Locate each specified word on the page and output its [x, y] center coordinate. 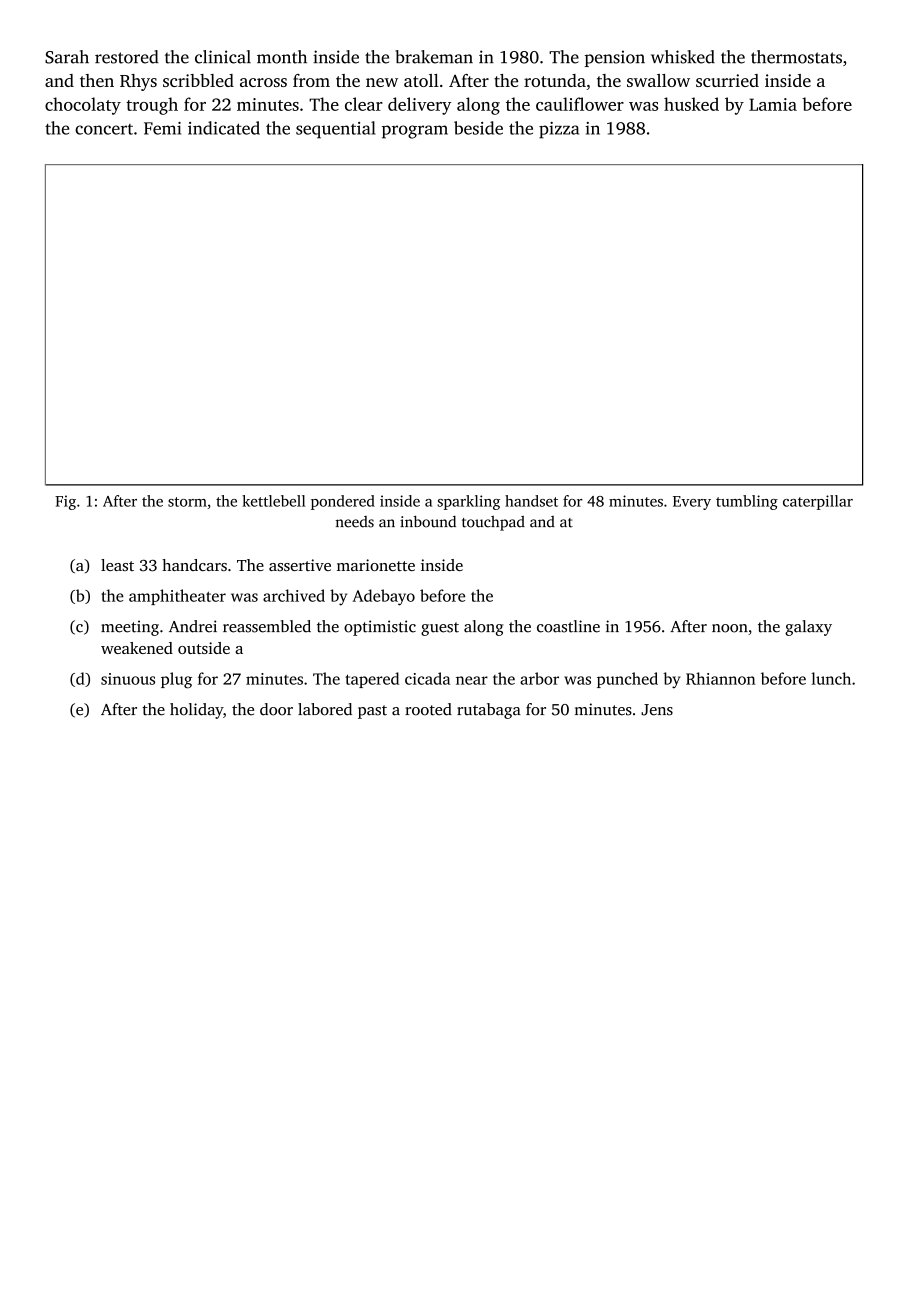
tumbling [747, 502]
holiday [196, 711]
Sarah [67, 57]
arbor [539, 678]
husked [691, 104]
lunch [831, 678]
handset [531, 501]
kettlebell [273, 501]
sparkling [468, 502]
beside [478, 128]
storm [187, 502]
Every [692, 503]
